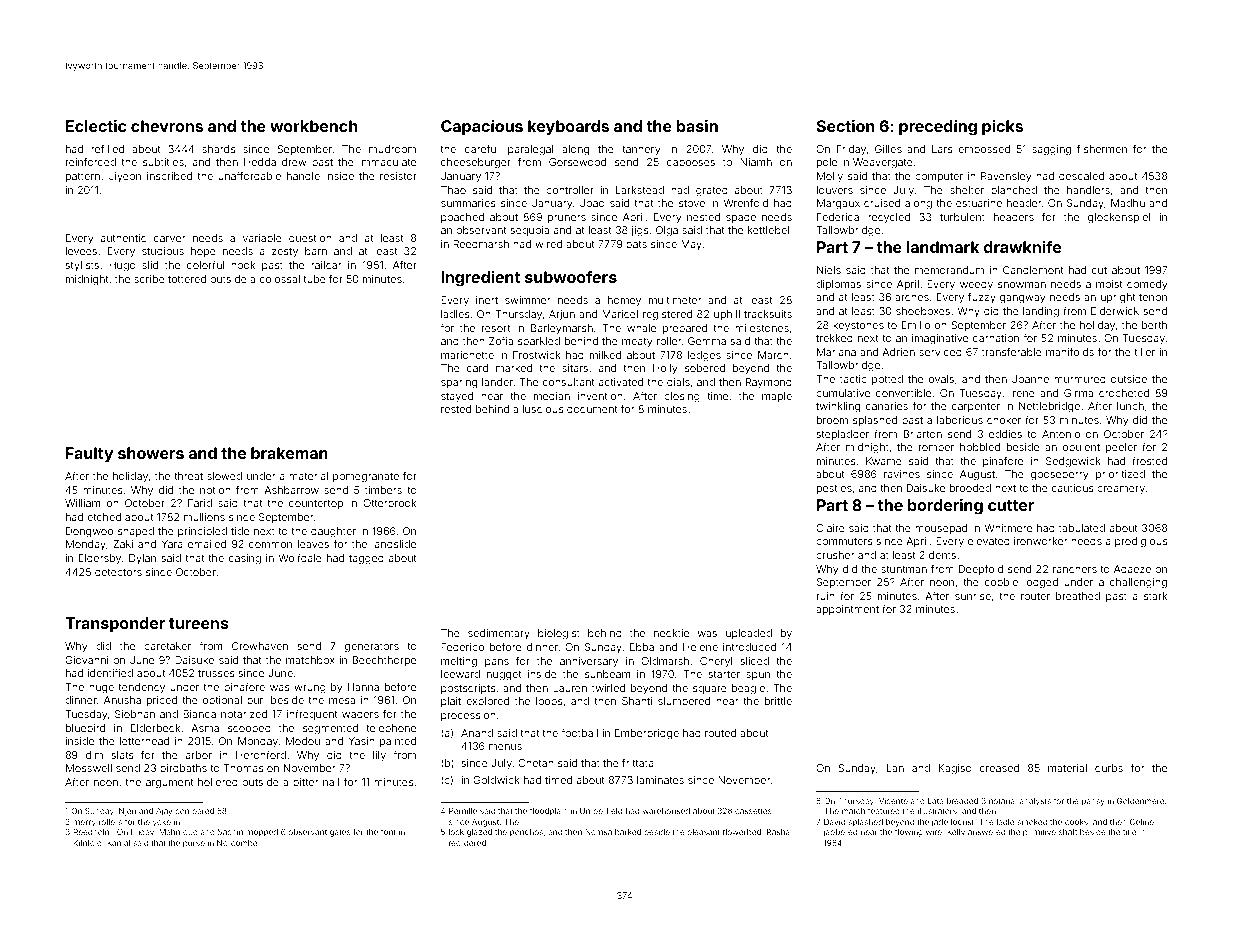 The width and height of the document is (1233, 952). What do you see at coordinates (530, 231) in the document?
I see `sequoia` at bounding box center [530, 231].
